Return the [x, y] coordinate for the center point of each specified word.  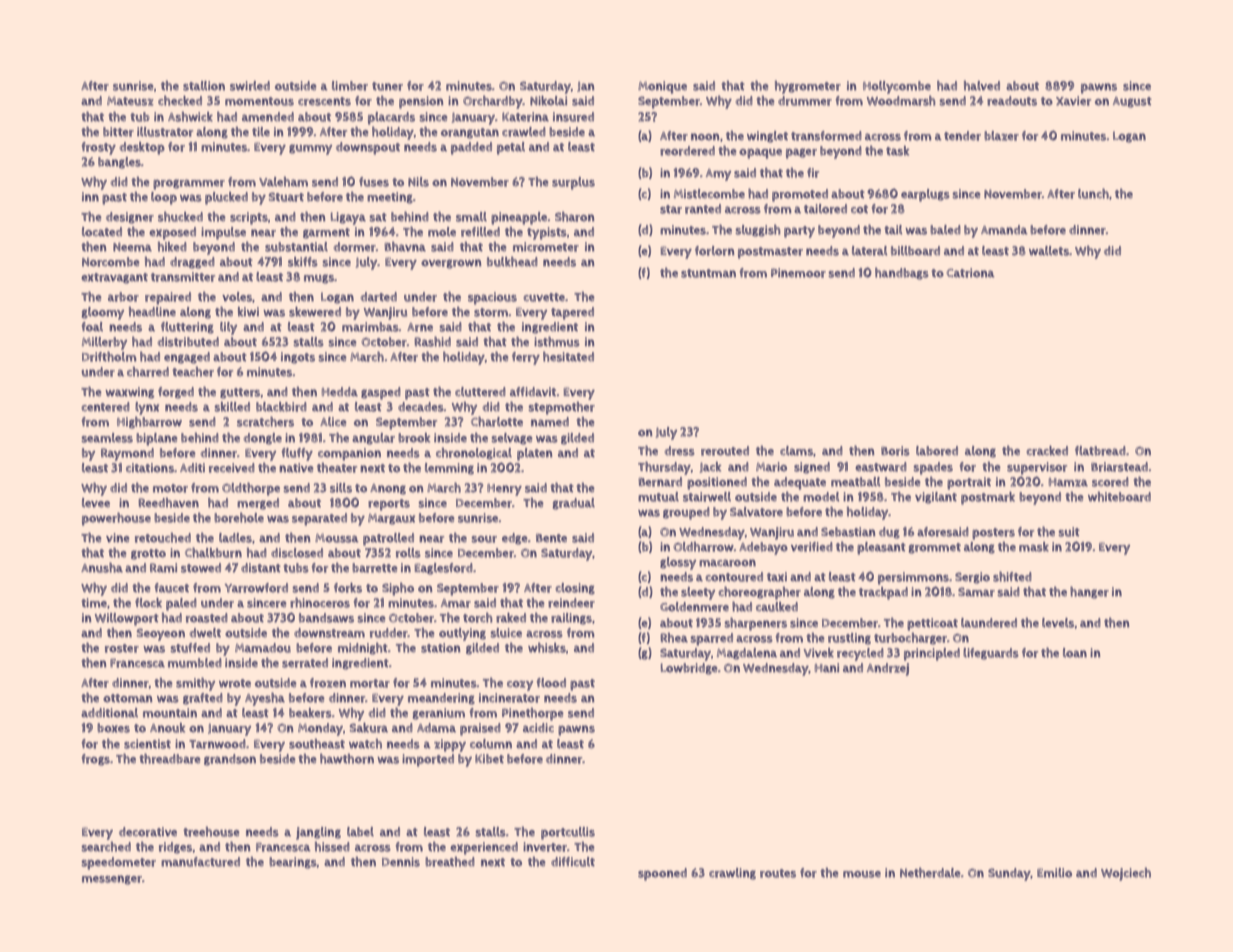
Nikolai [548, 101]
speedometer [118, 863]
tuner [387, 86]
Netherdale [930, 873]
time [94, 603]
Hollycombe [897, 87]
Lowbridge [689, 669]
